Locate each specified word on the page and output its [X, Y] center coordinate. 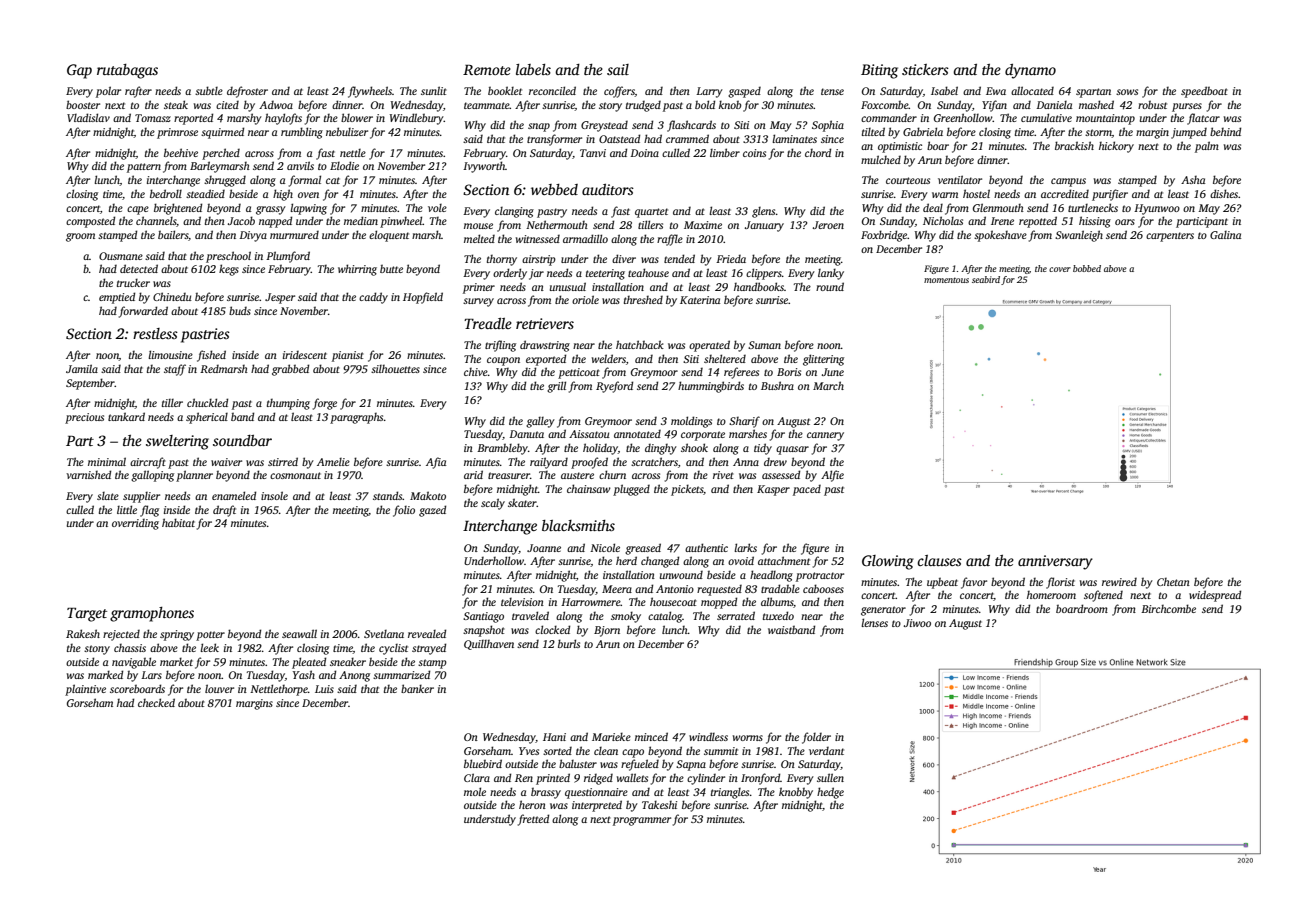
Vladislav [88, 117]
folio [404, 511]
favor [974, 583]
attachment [784, 560]
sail [618, 69]
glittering [823, 360]
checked [156, 702]
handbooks [759, 286]
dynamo [1030, 71]
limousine [170, 354]
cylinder [706, 779]
